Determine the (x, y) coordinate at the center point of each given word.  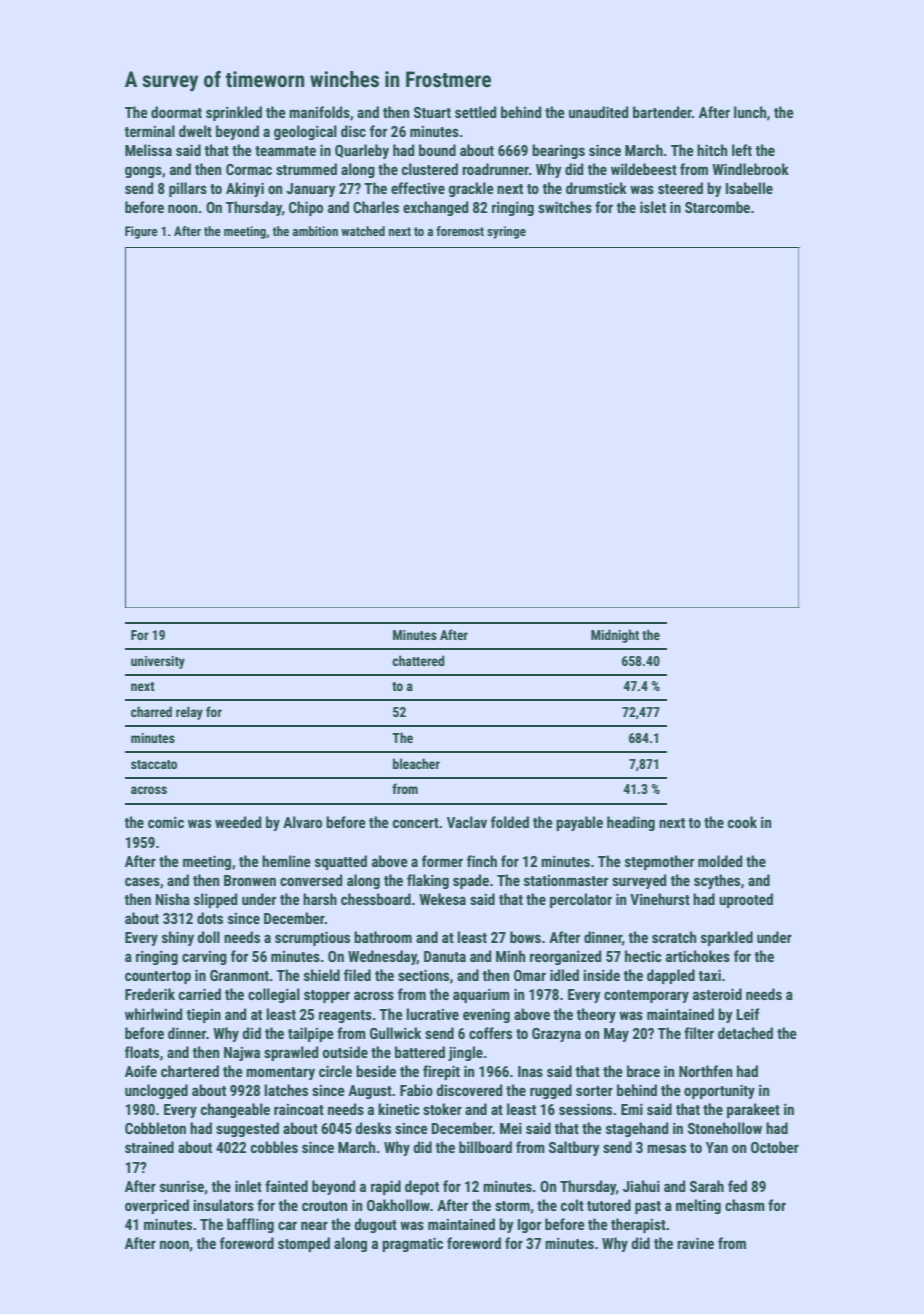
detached (745, 1033)
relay (189, 713)
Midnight (615, 636)
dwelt (195, 131)
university (158, 662)
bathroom (383, 937)
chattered (418, 660)
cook (742, 822)
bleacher (416, 763)
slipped (215, 900)
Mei (511, 1128)
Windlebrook (750, 169)
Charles (376, 207)
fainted (286, 1186)
